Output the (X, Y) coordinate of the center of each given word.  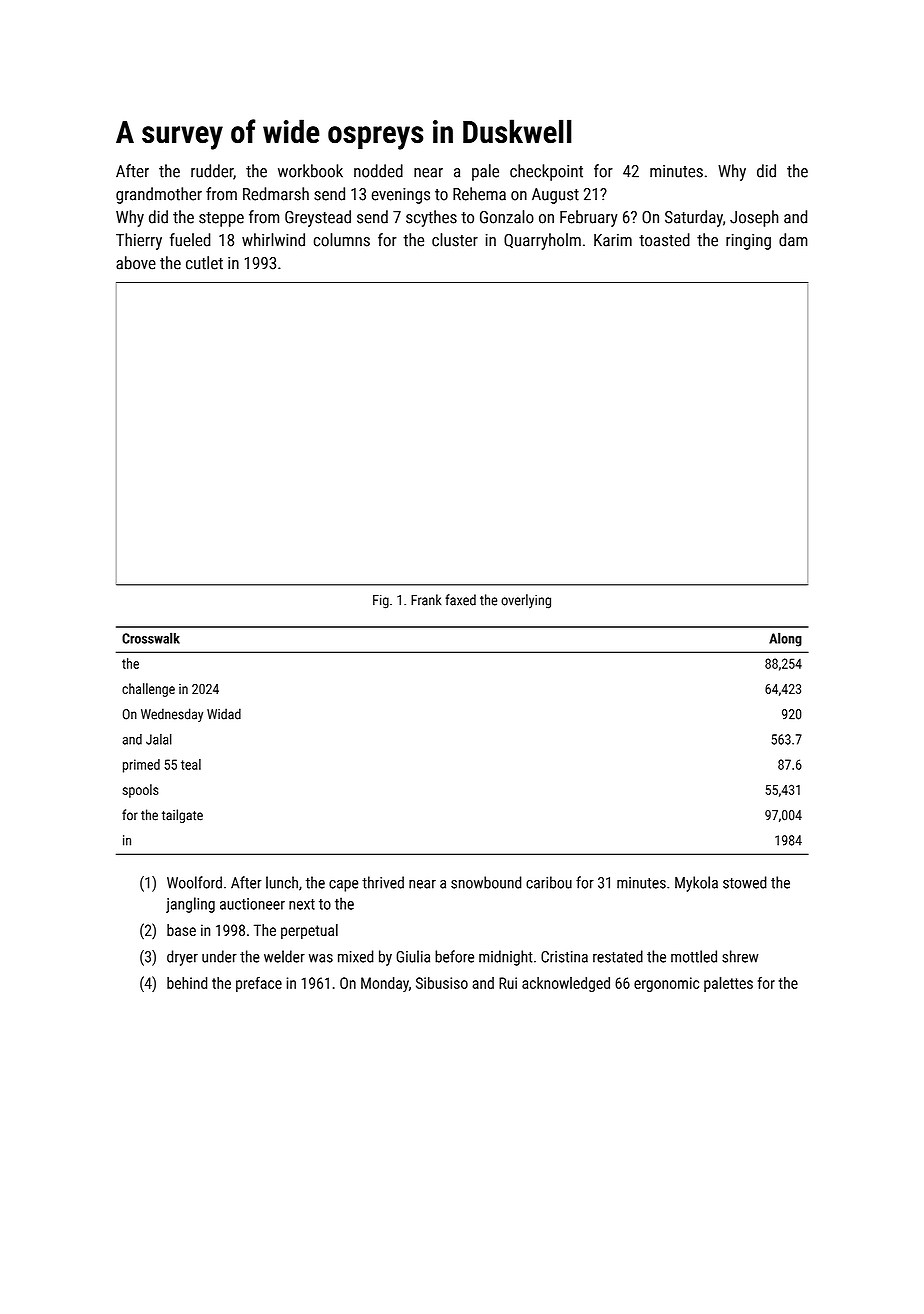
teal (191, 764)
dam (793, 240)
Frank (426, 600)
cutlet (204, 263)
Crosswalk (151, 638)
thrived (383, 882)
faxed (460, 600)
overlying (526, 601)
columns (342, 240)
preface (259, 984)
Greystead (318, 218)
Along (785, 639)
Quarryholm (542, 241)
